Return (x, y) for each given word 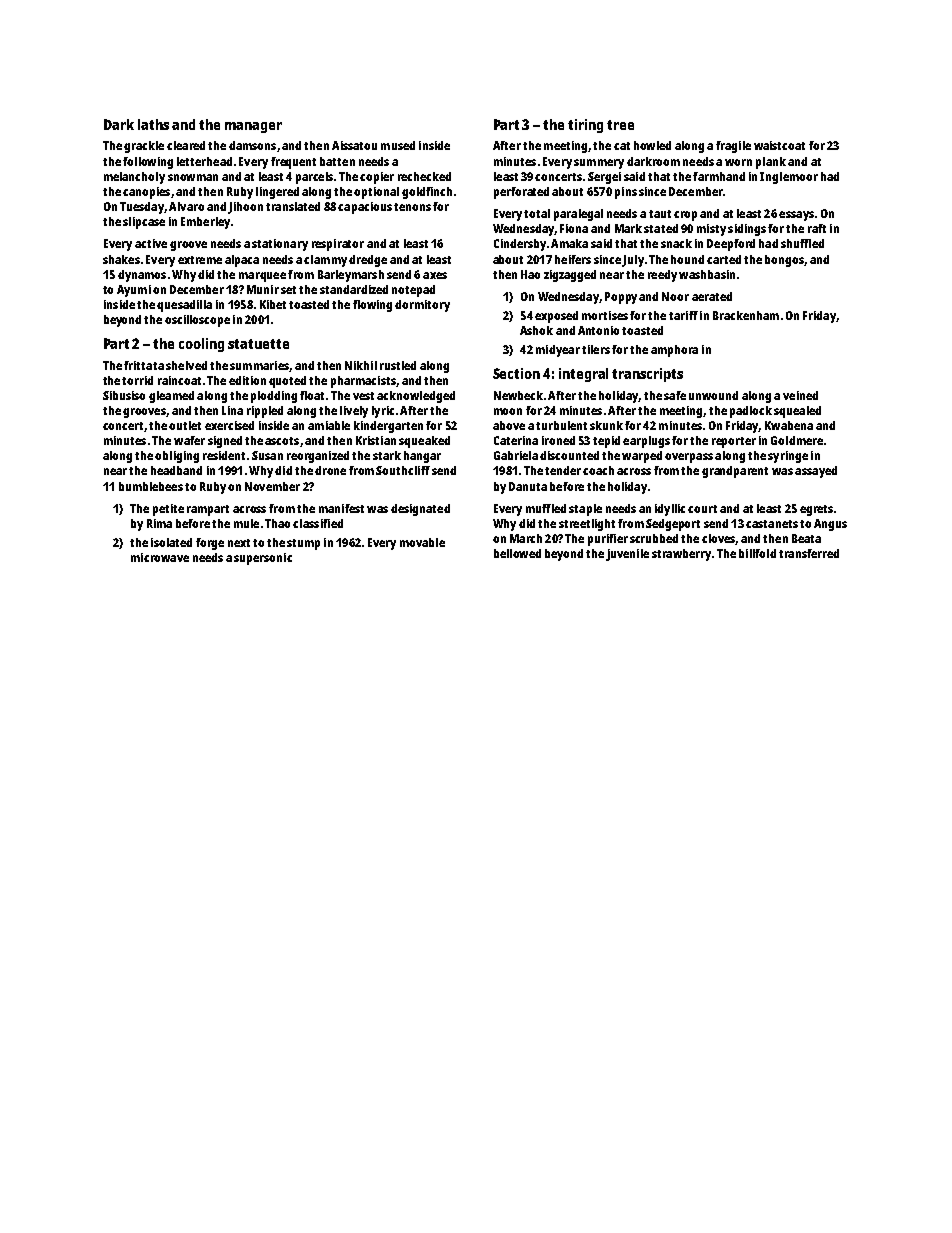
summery (599, 164)
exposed (556, 317)
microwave (160, 557)
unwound (713, 395)
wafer (189, 440)
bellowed (517, 553)
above (509, 425)
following (148, 163)
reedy (662, 276)
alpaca (242, 261)
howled (652, 145)
